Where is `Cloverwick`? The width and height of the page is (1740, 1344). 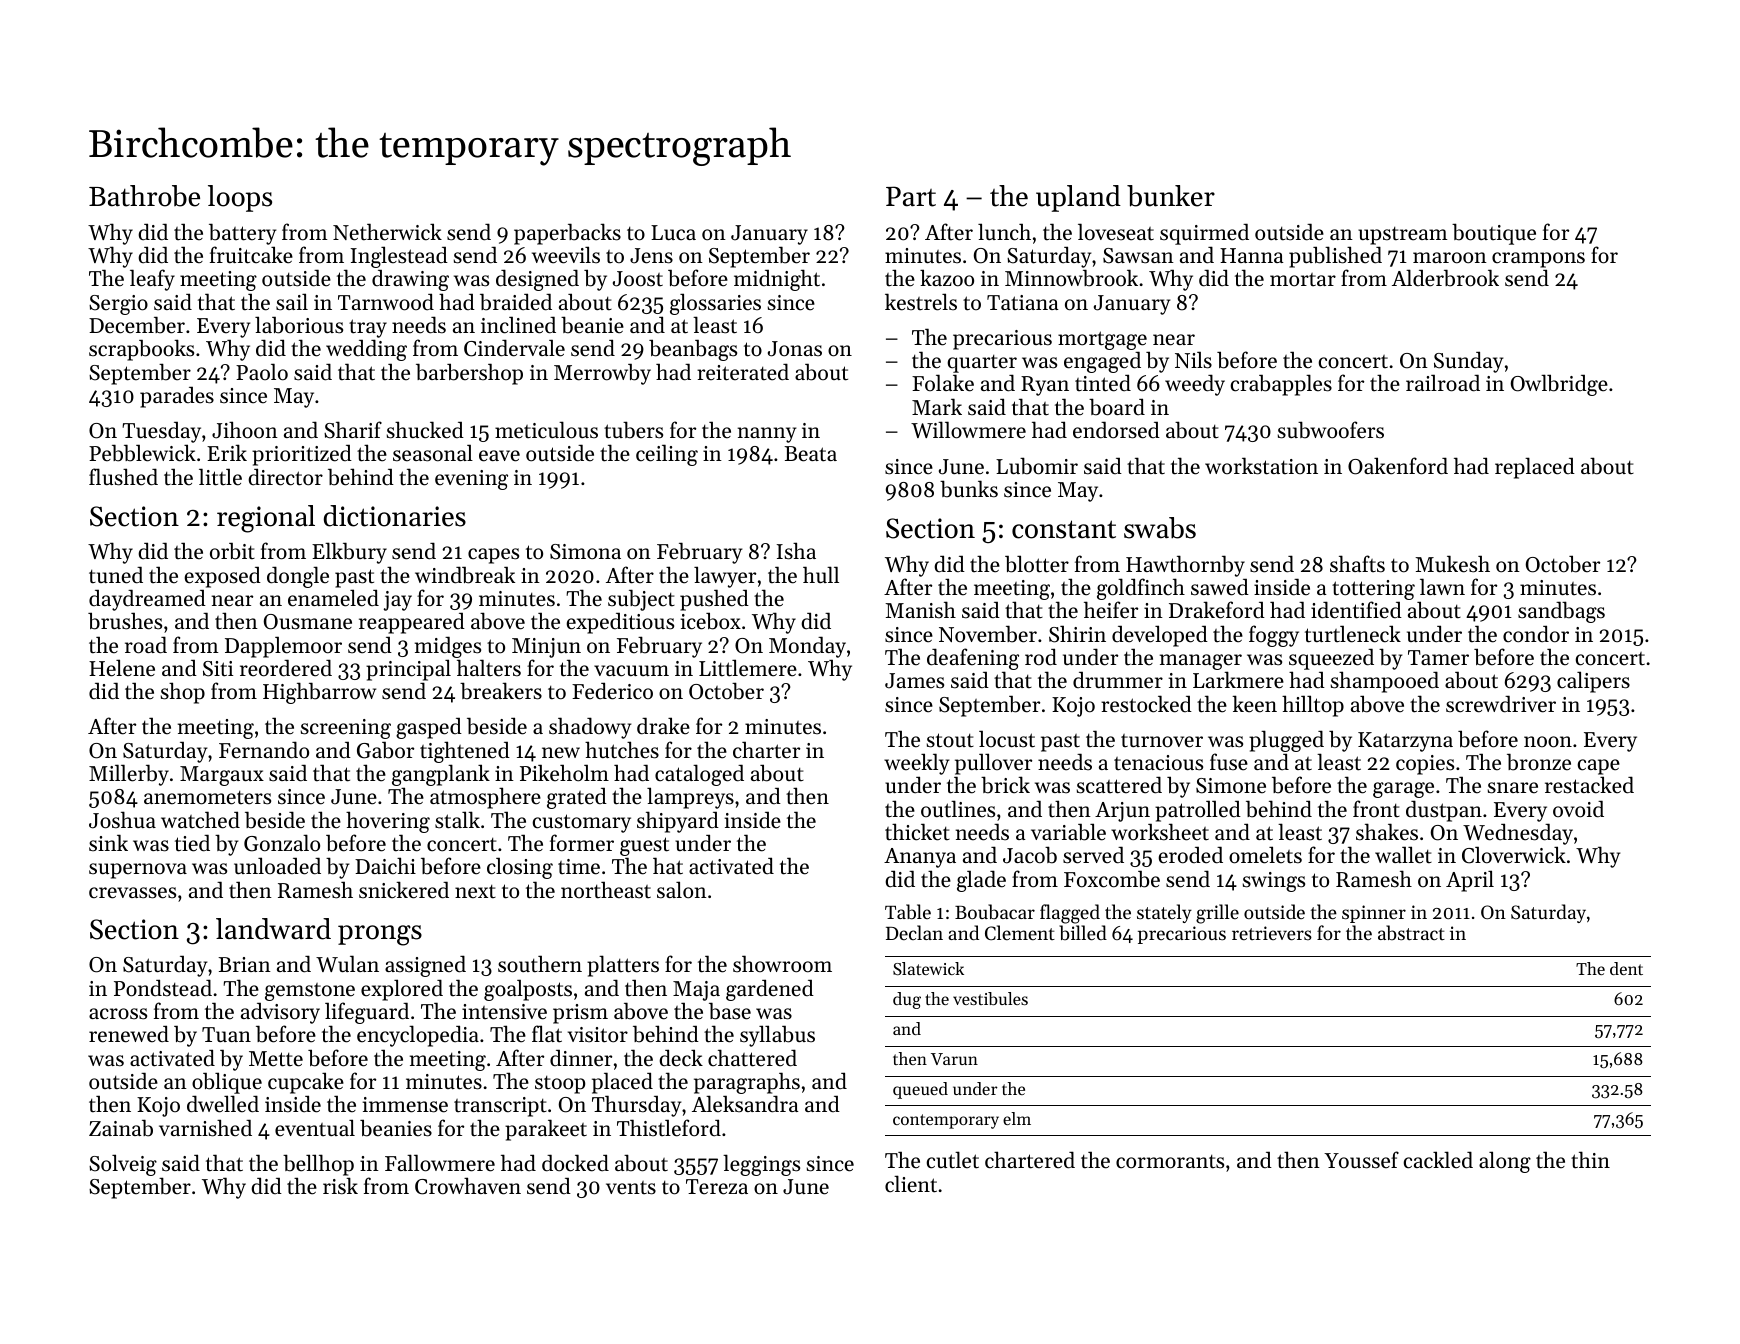
Cloverwick is located at coordinates (1514, 855).
